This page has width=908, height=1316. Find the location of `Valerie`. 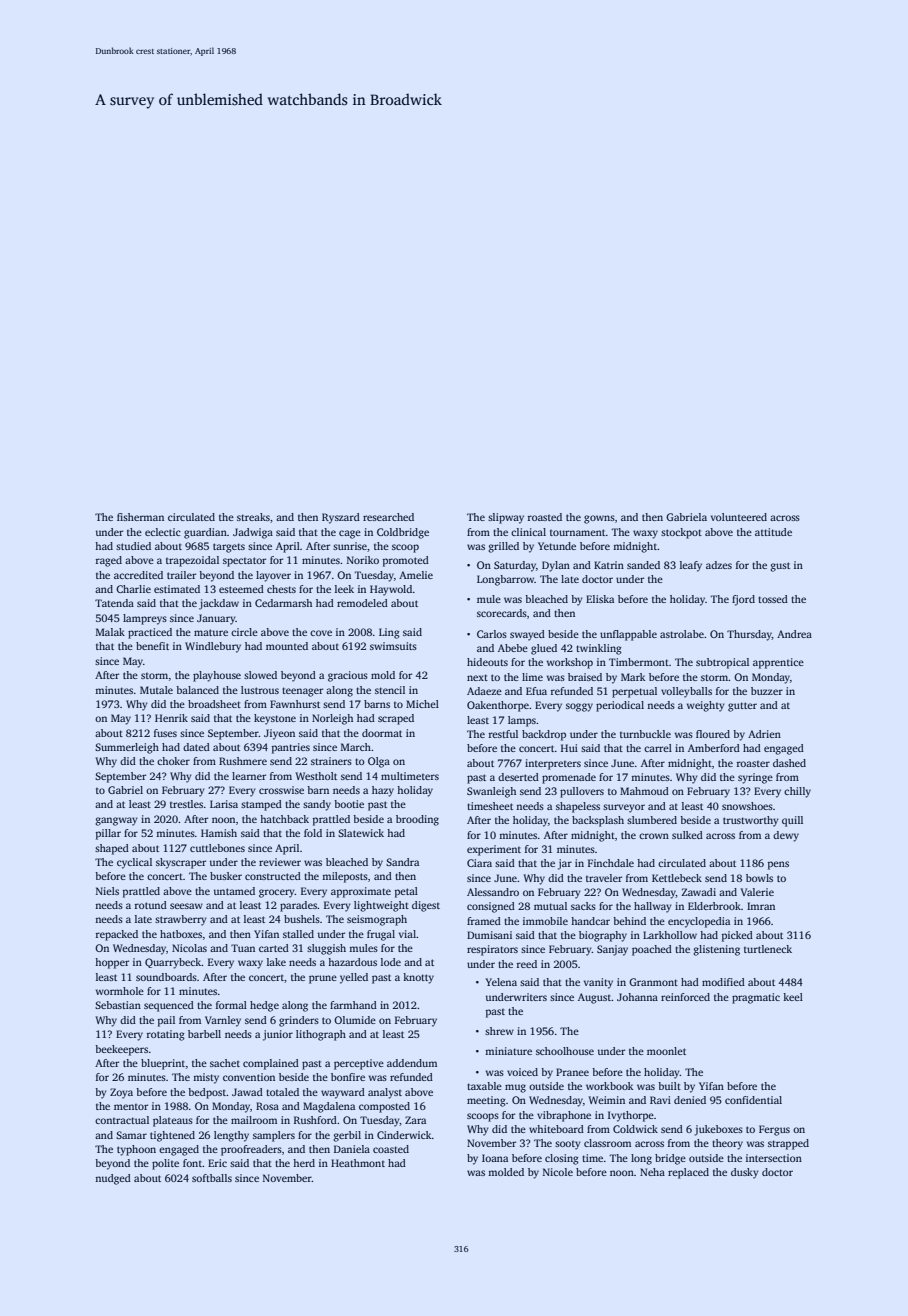

Valerie is located at coordinates (757, 892).
